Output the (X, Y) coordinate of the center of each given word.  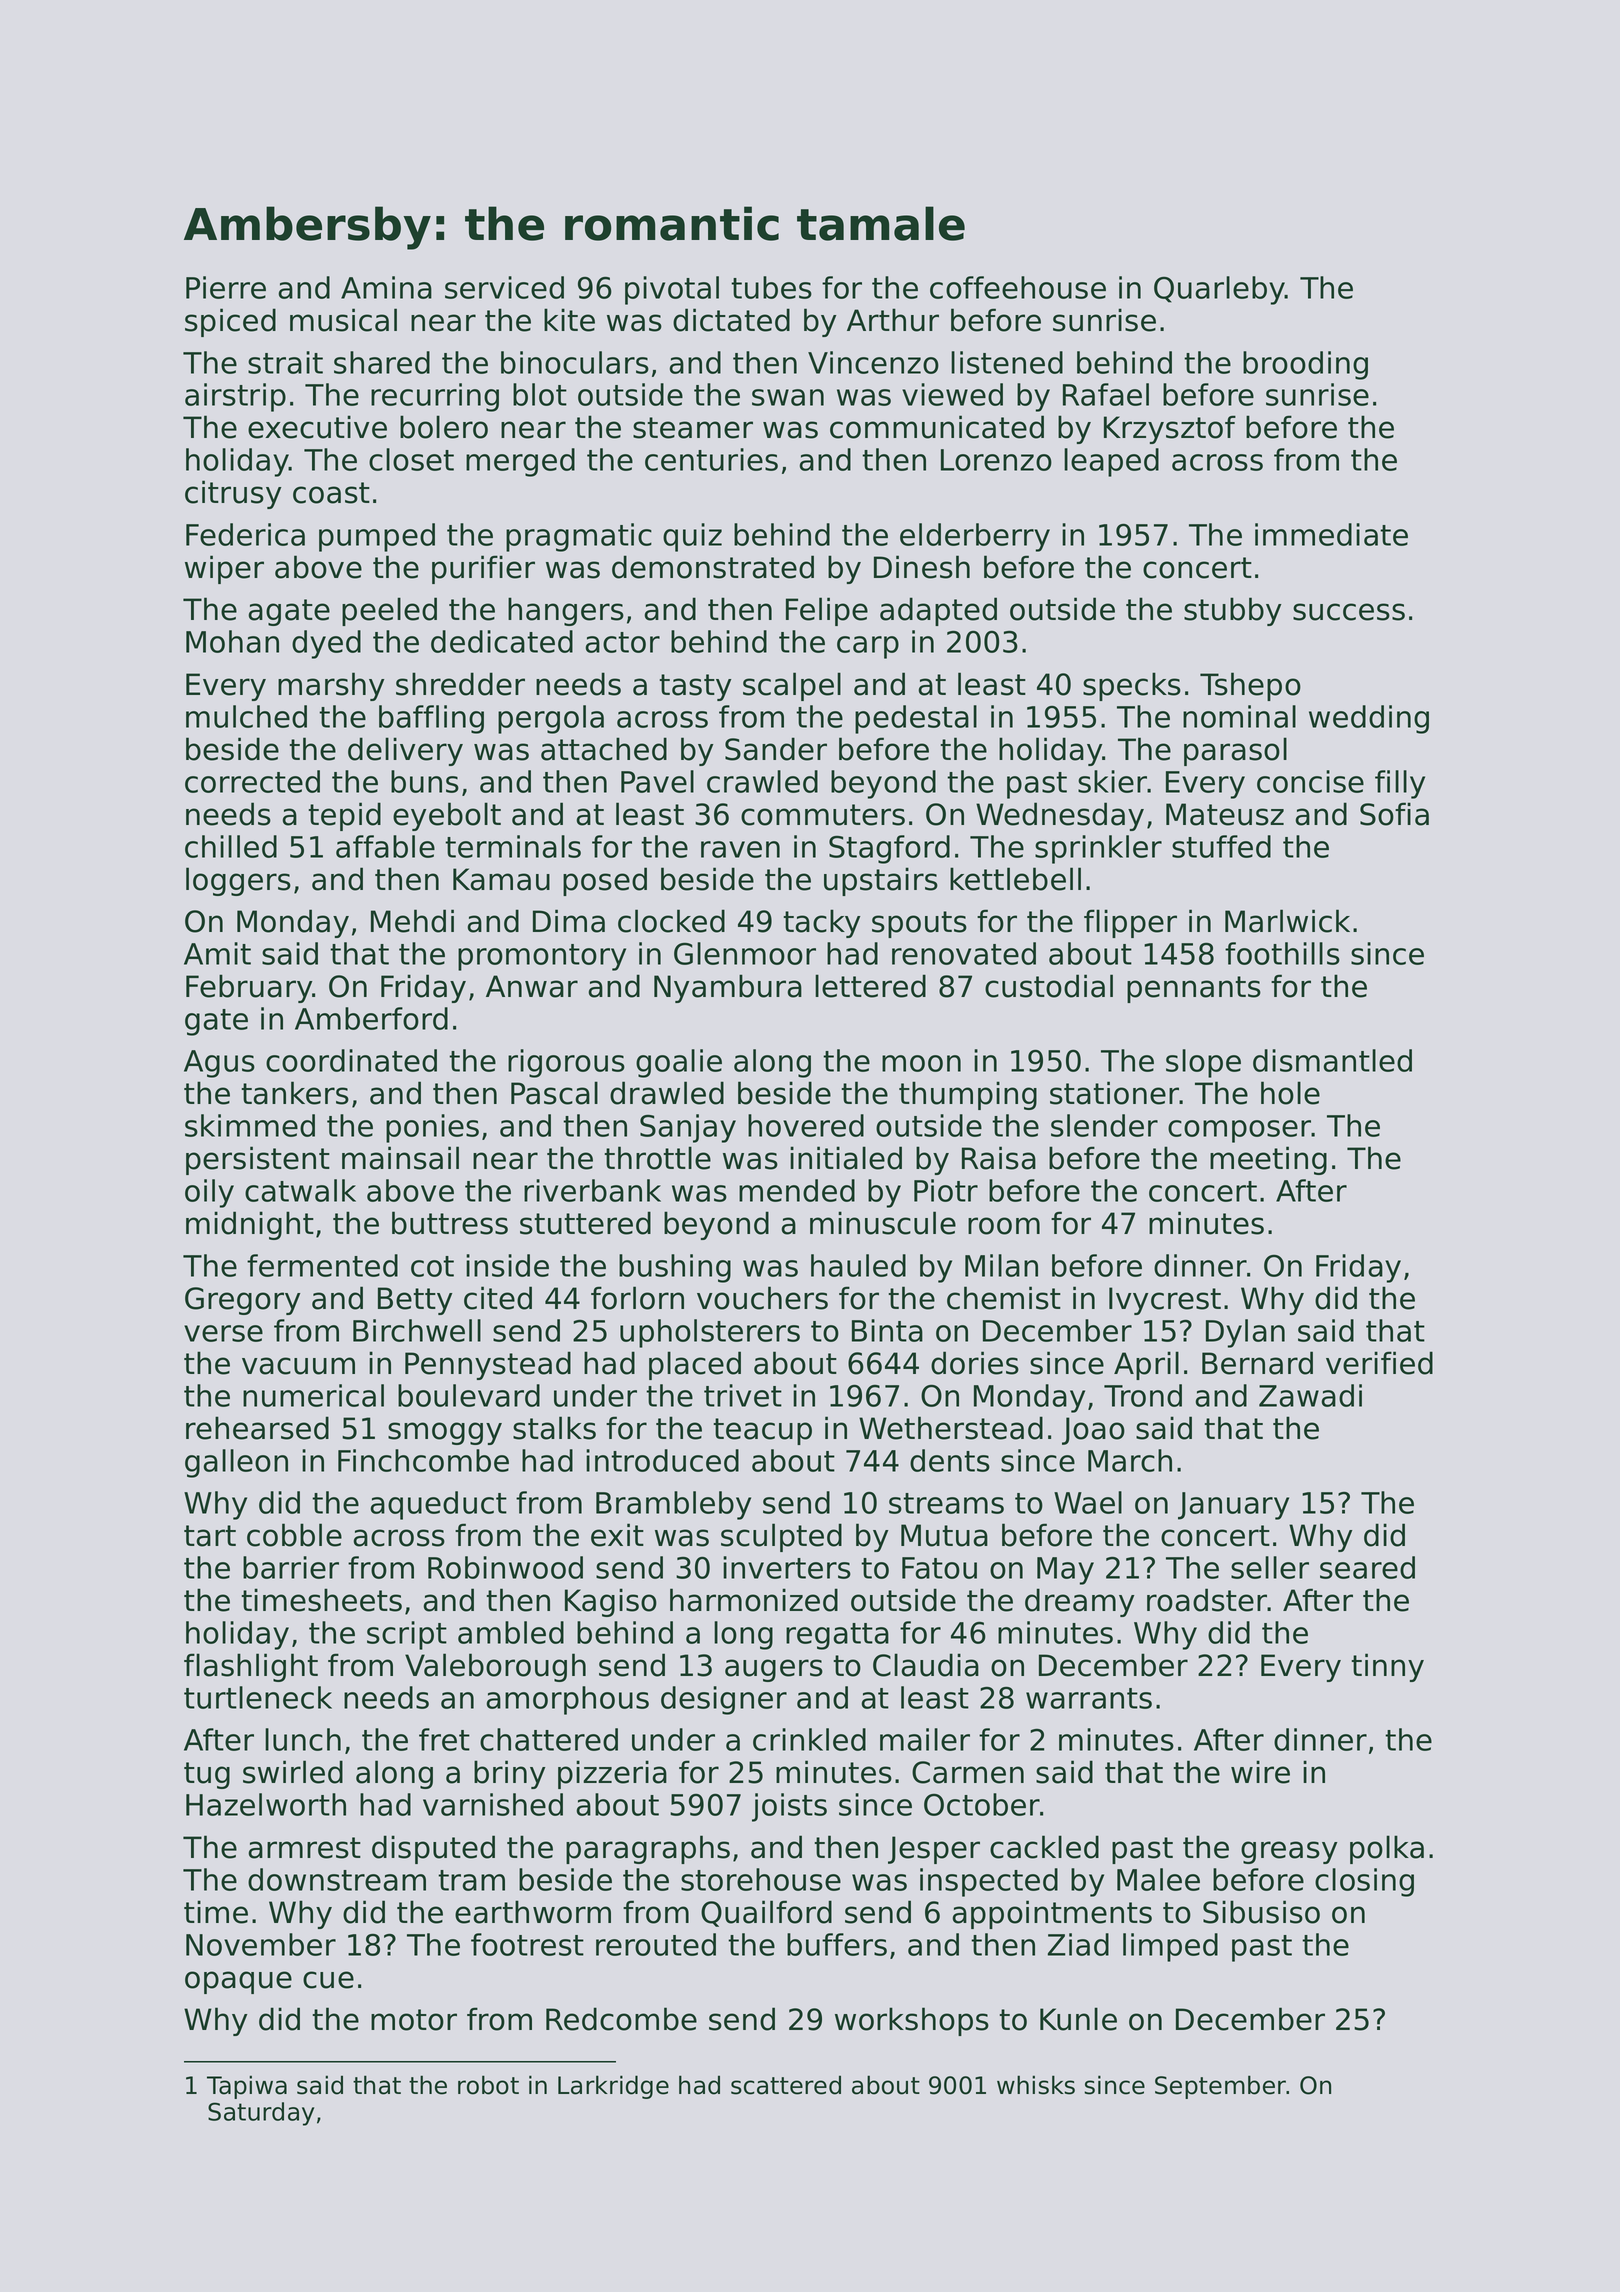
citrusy (233, 494)
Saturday (261, 2114)
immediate (1331, 534)
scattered (786, 2085)
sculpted (781, 1537)
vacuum (298, 1366)
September (1220, 2087)
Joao (1093, 1431)
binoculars (575, 362)
